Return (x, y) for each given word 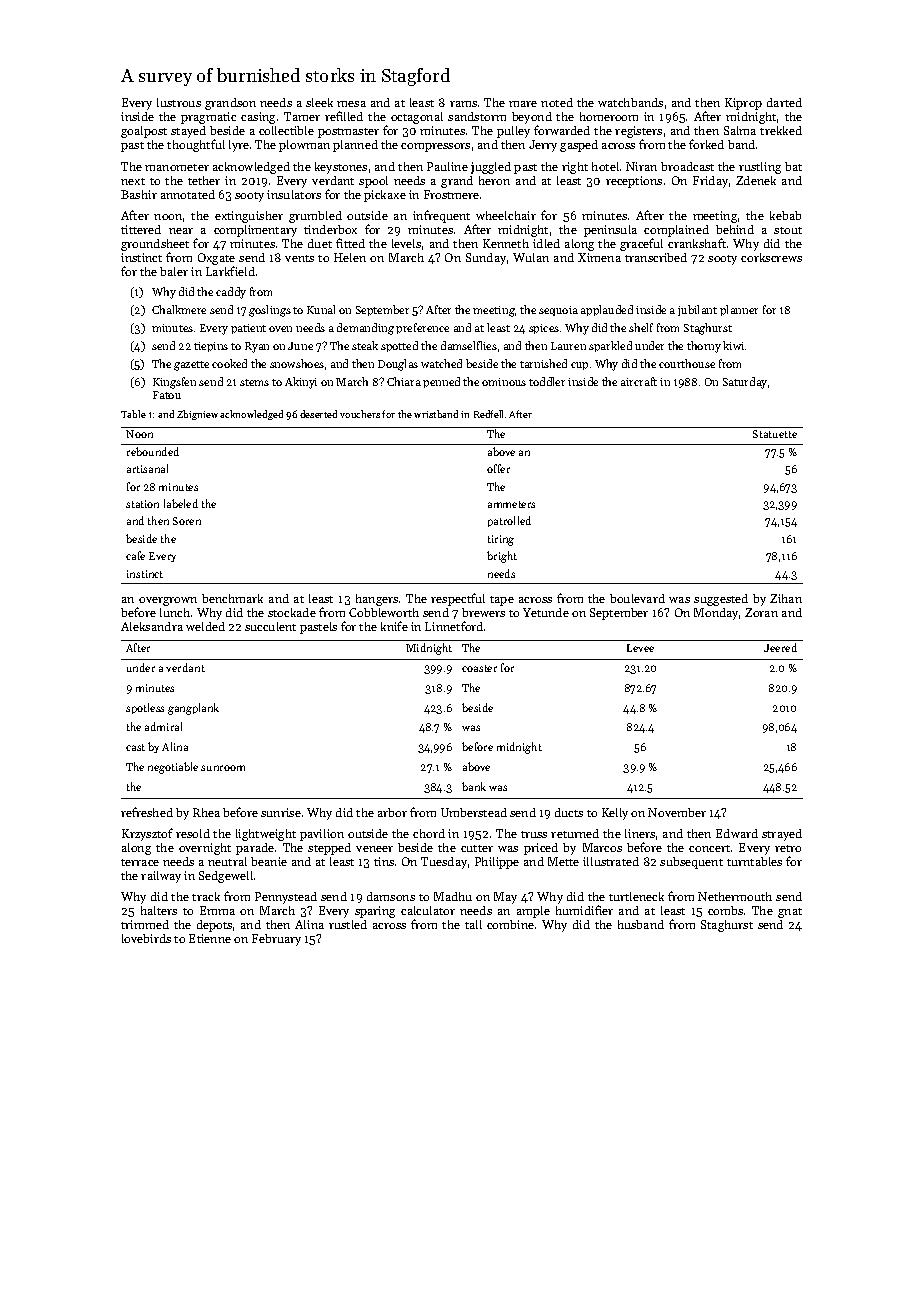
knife (394, 626)
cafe (135, 555)
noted (557, 102)
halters (159, 910)
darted (784, 102)
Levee (640, 648)
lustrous (179, 102)
